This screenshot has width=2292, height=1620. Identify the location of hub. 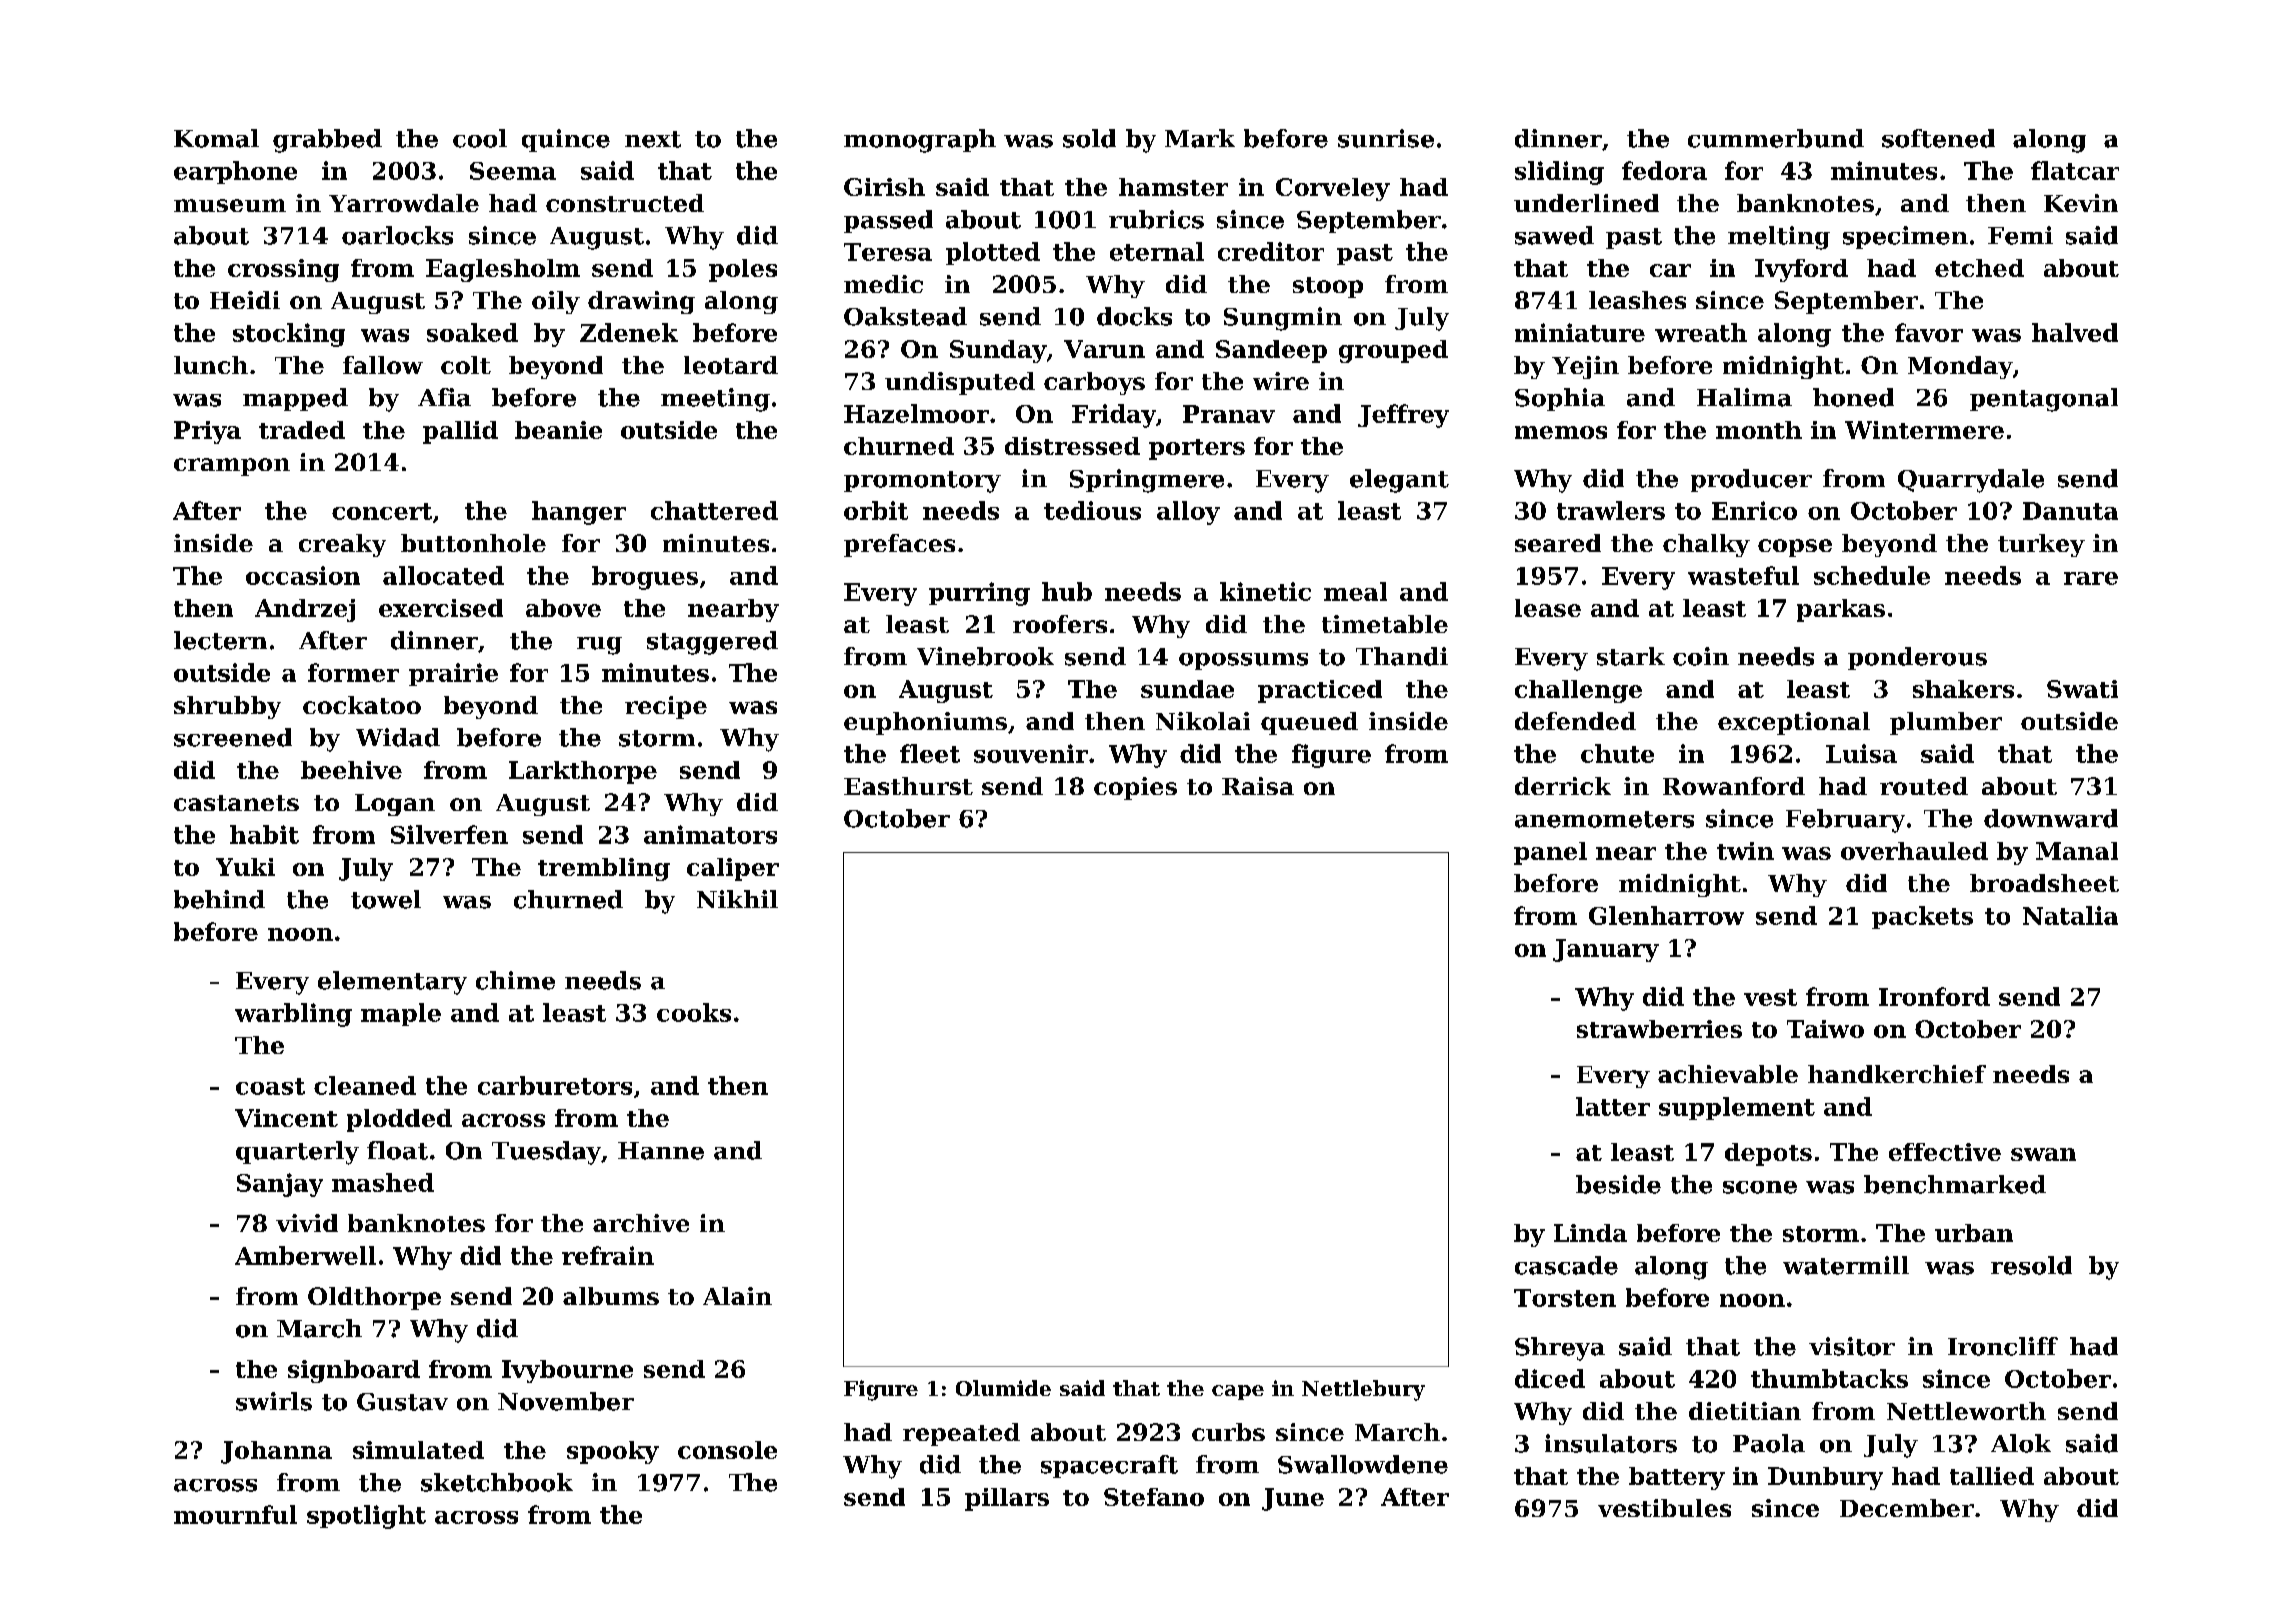
(1067, 591).
